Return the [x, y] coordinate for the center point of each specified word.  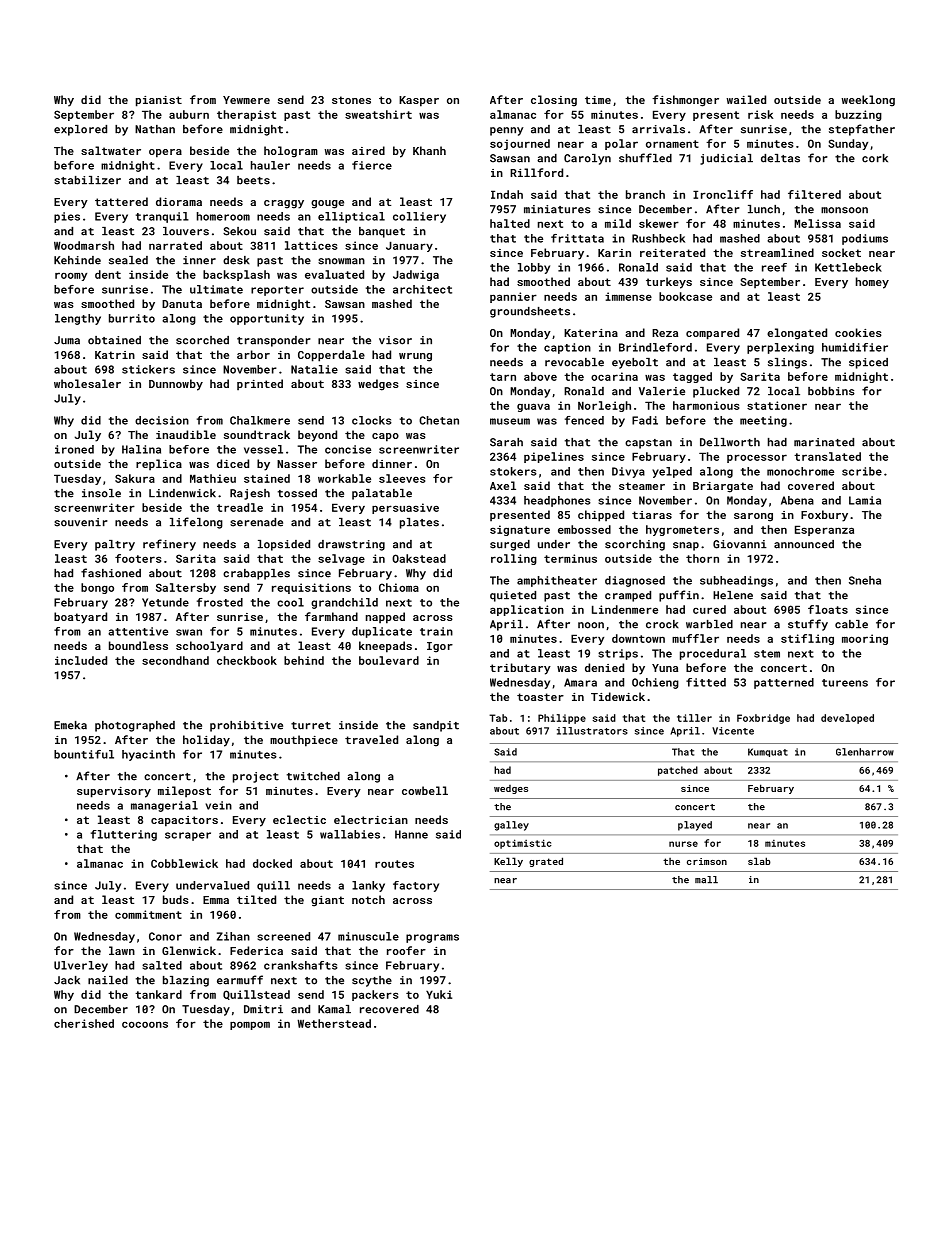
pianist [159, 101]
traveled [371, 739]
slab [759, 861]
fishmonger [685, 101]
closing [554, 101]
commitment [148, 914]
